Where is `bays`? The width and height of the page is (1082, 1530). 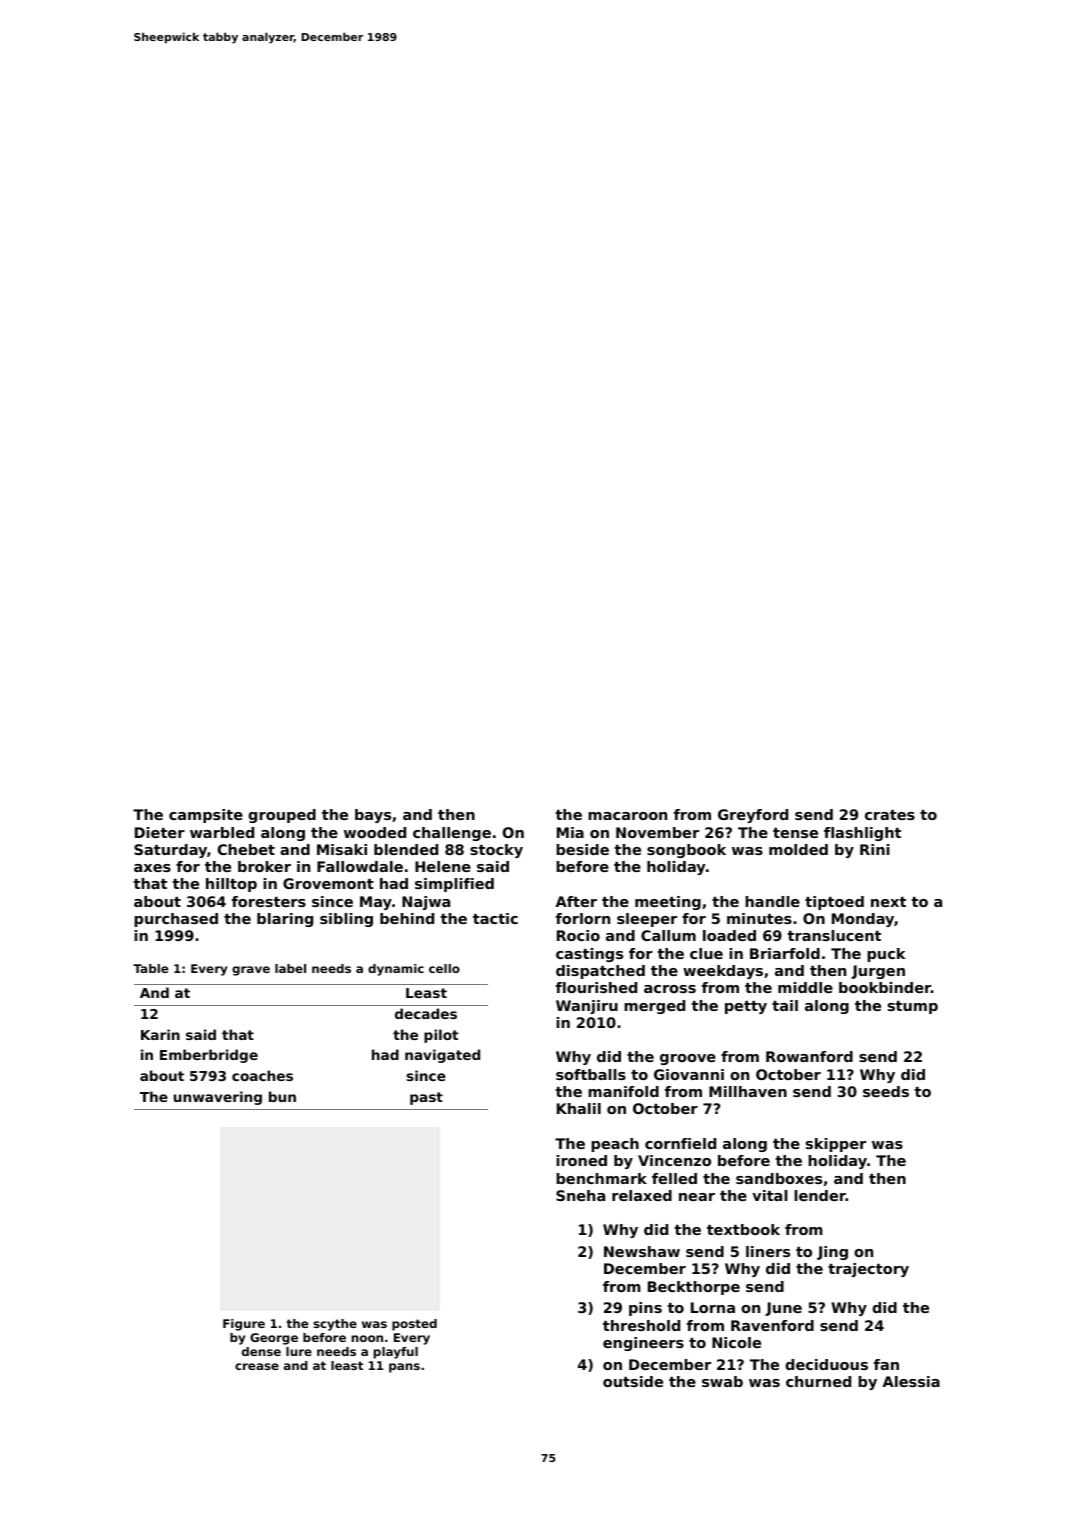 bays is located at coordinates (373, 816).
